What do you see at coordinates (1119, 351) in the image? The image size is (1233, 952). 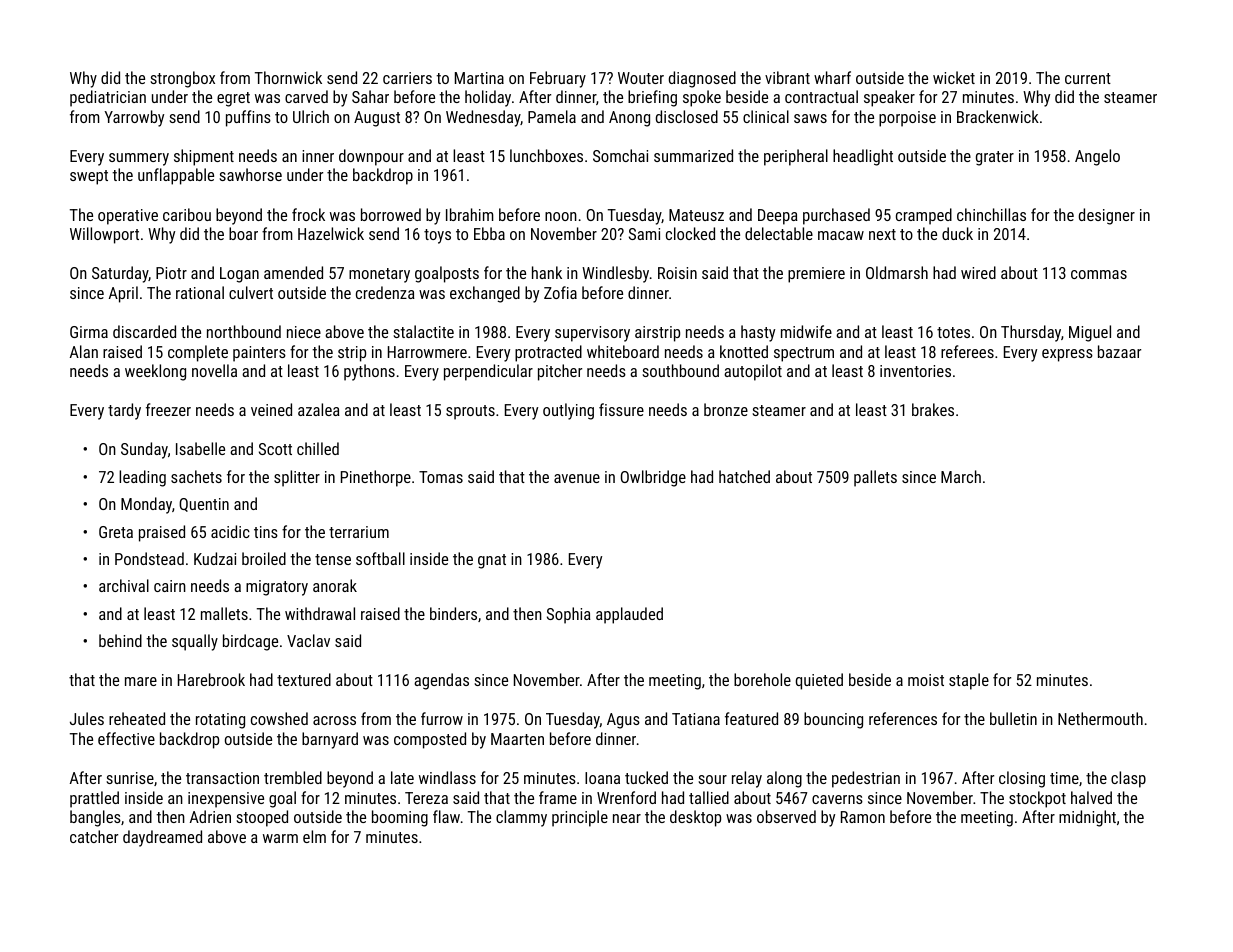 I see `bazaar` at bounding box center [1119, 351].
